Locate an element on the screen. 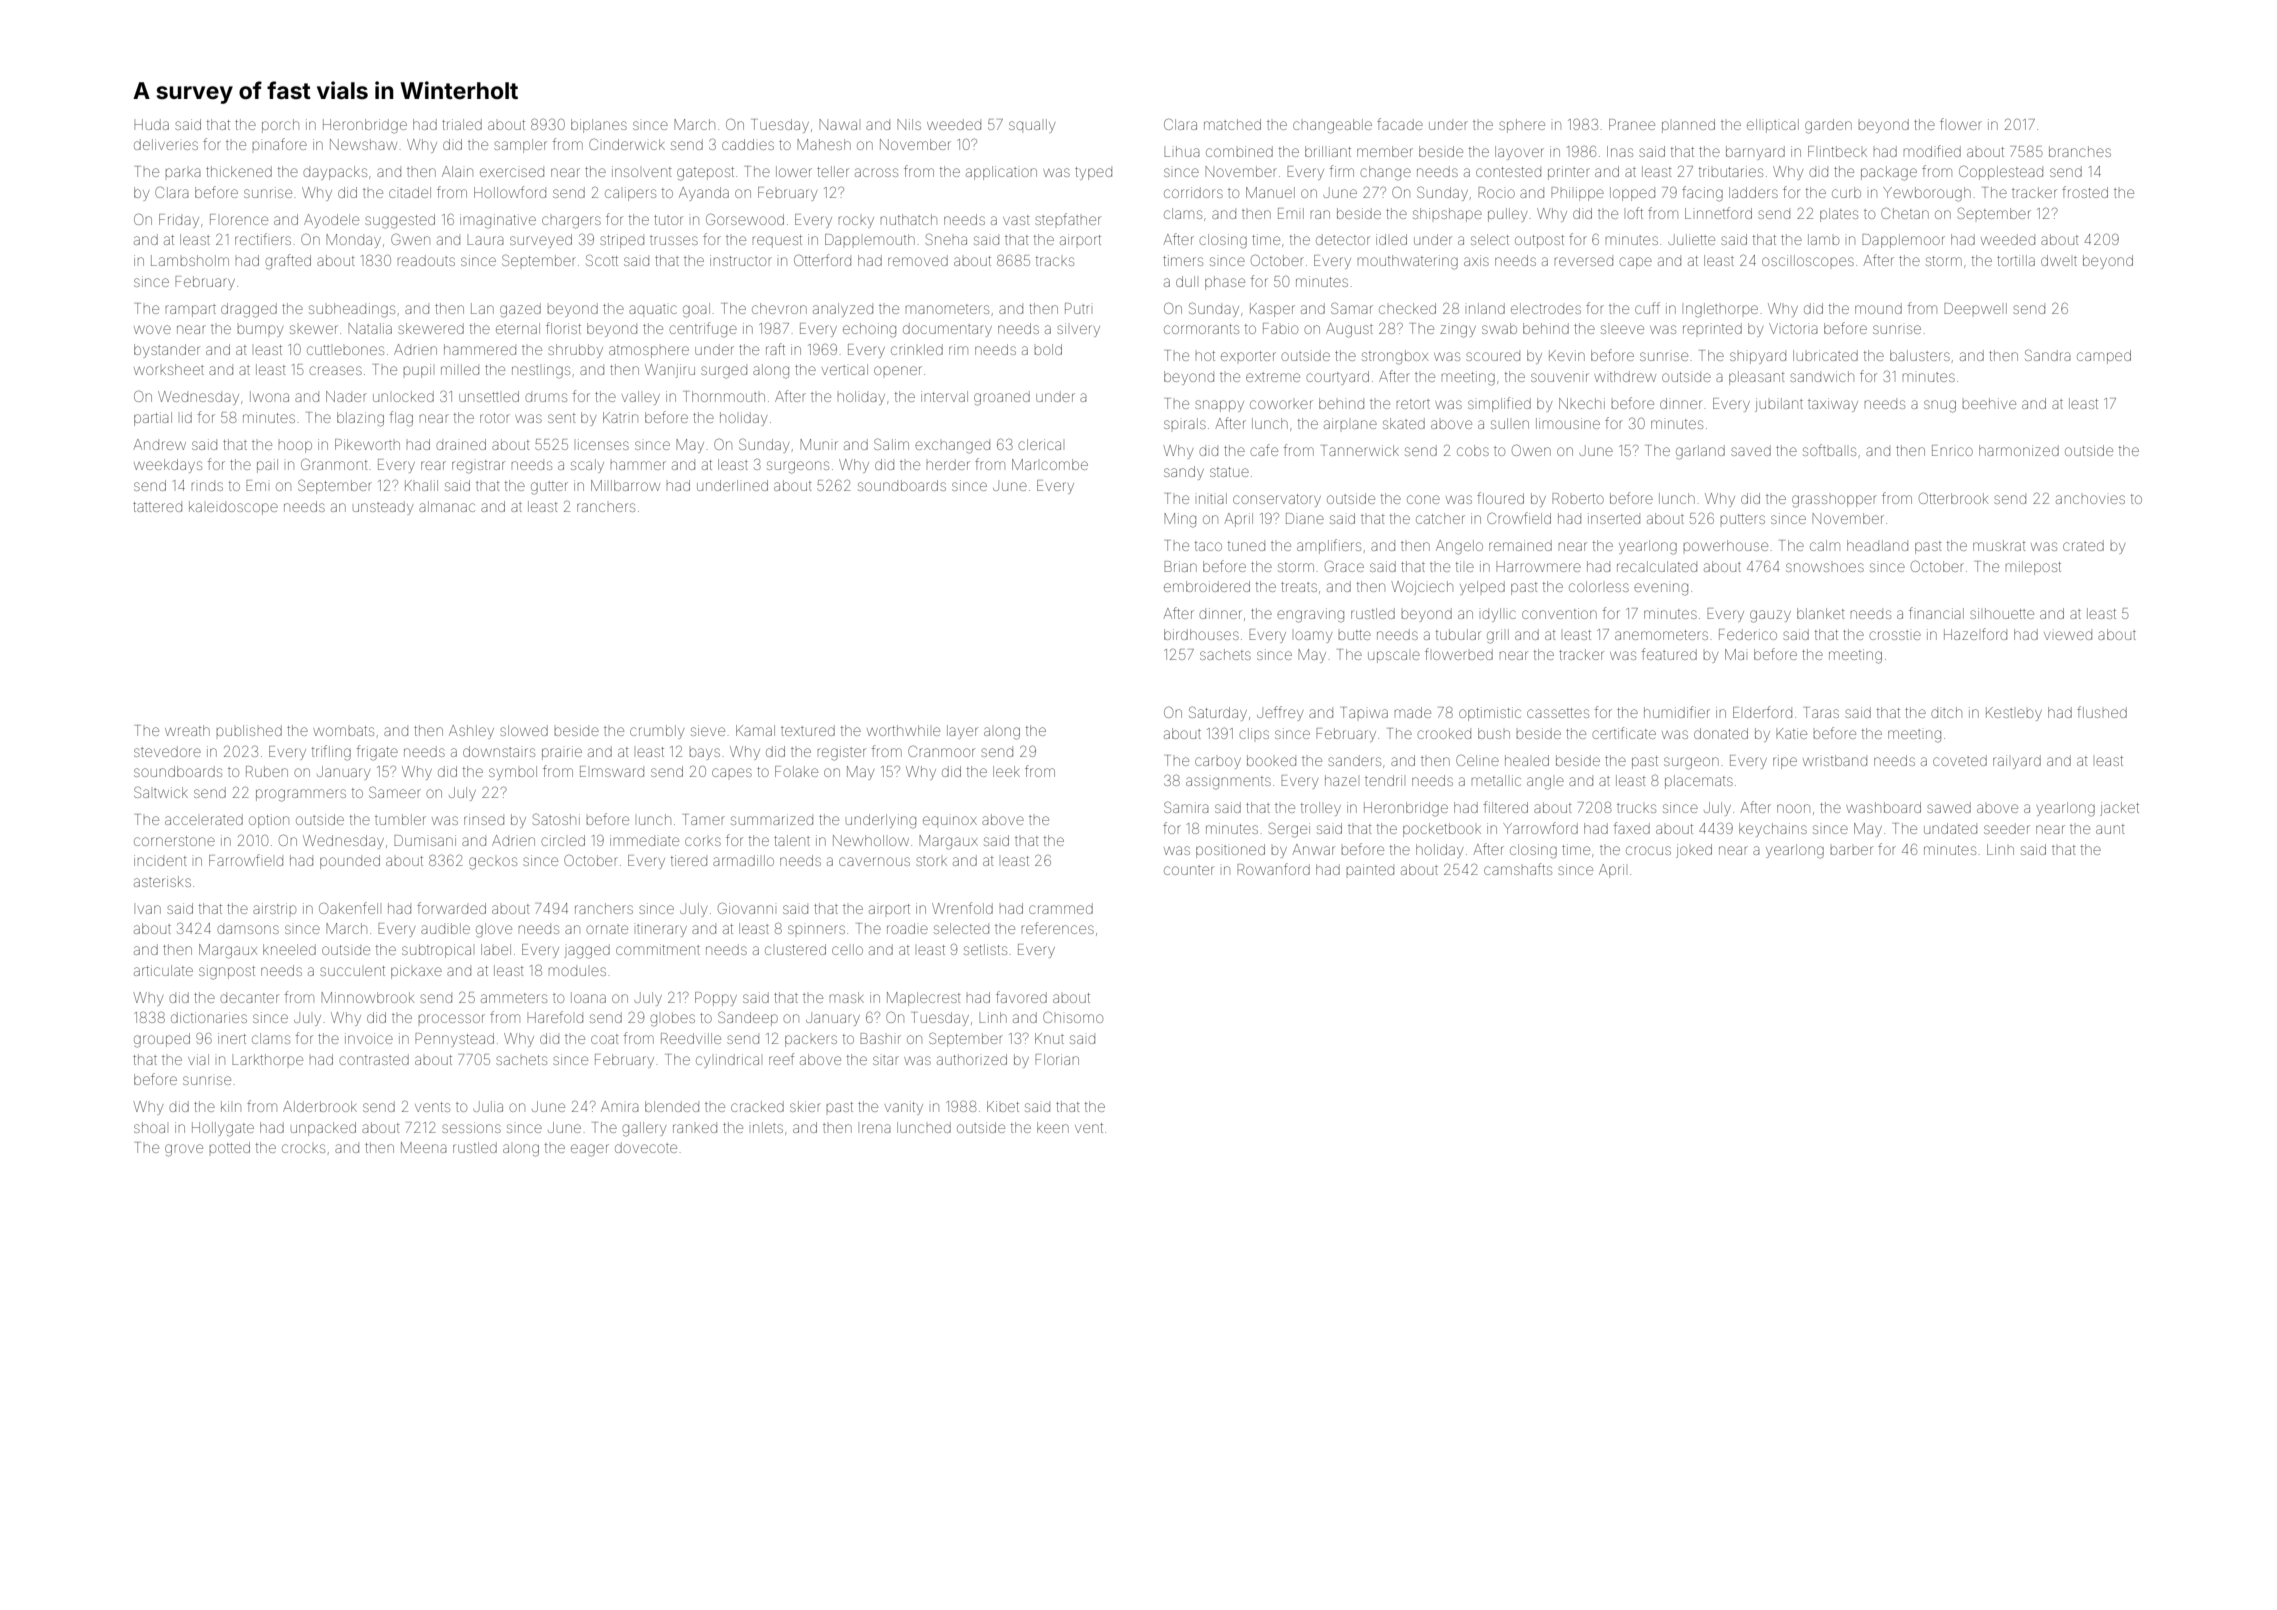  authorized is located at coordinates (972, 1059).
